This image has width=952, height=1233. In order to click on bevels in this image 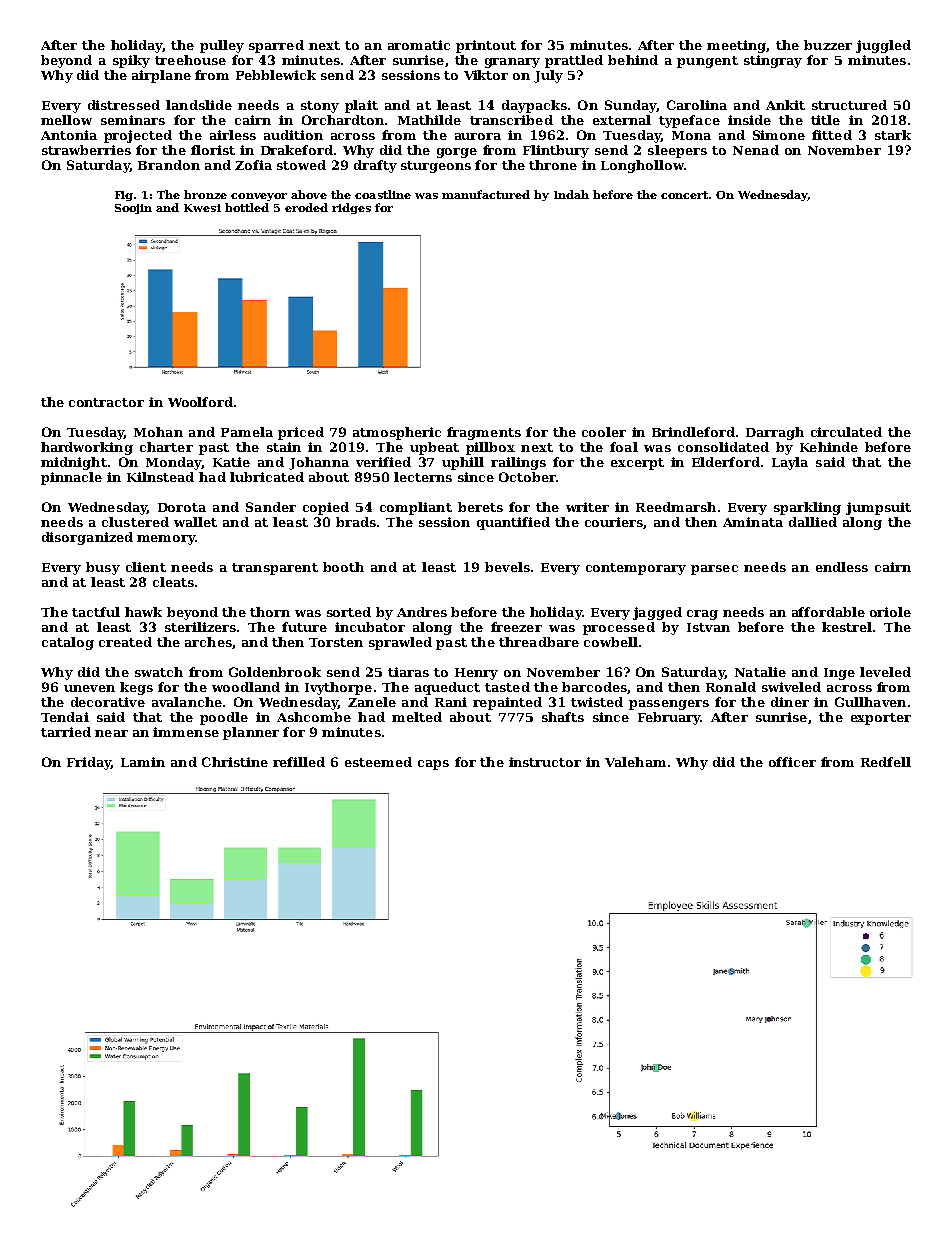, I will do `click(507, 567)`.
